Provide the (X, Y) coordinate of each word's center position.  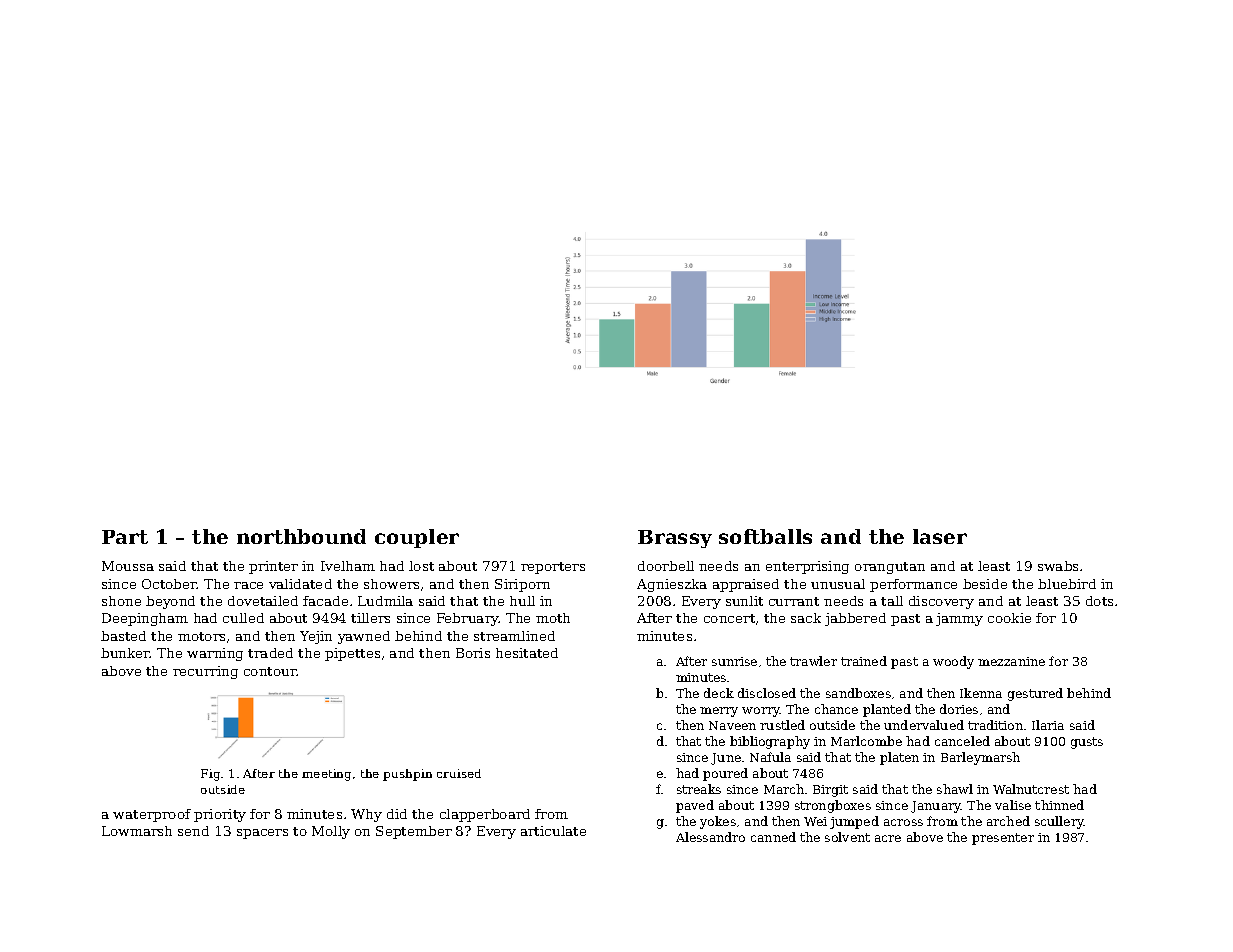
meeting (326, 775)
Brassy (675, 539)
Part (125, 537)
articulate (553, 831)
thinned (1059, 805)
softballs (765, 536)
